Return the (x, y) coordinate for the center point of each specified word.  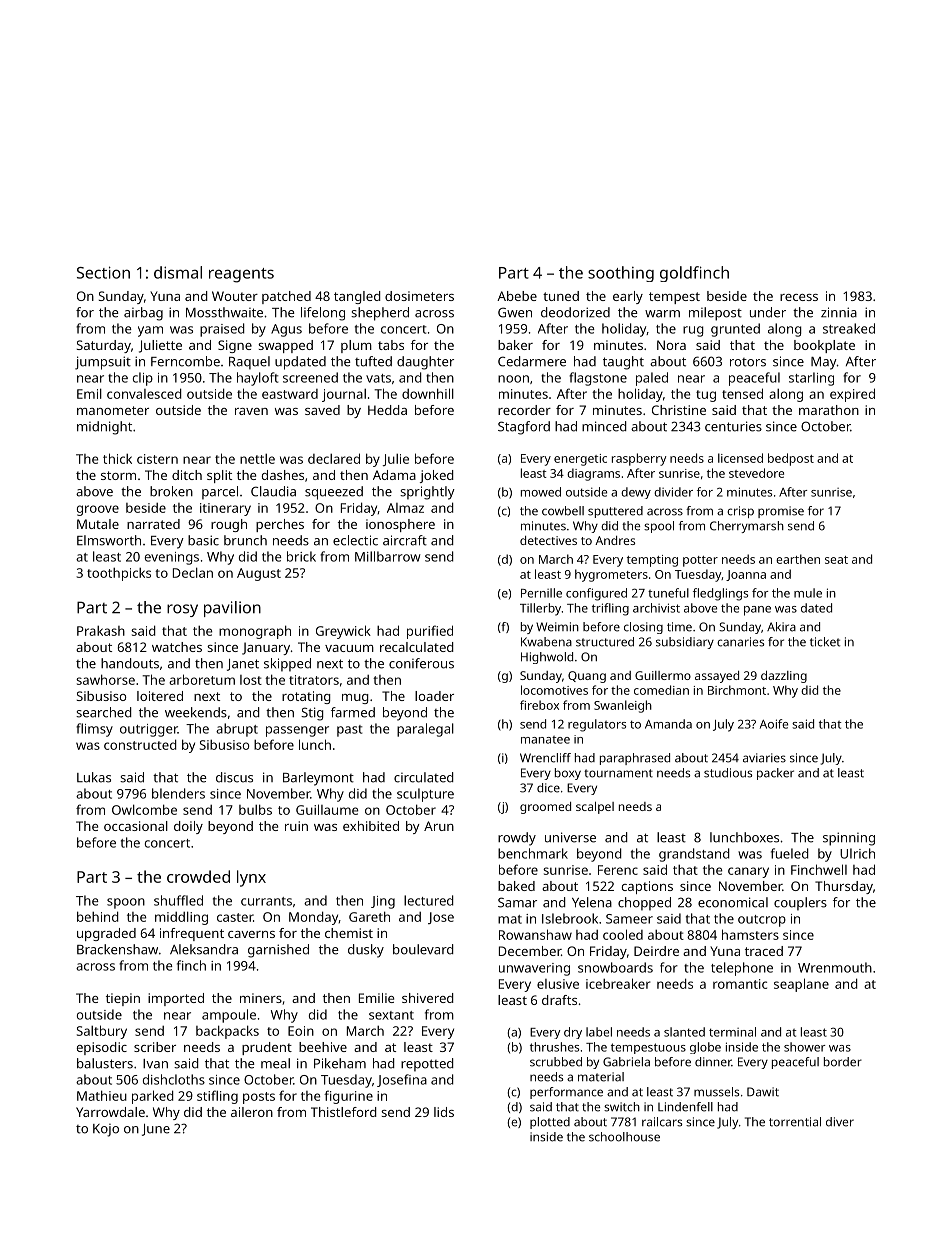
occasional (136, 826)
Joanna (746, 575)
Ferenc (618, 870)
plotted (550, 1123)
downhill (428, 393)
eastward (290, 394)
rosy (182, 610)
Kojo (106, 1130)
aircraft (405, 540)
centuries (733, 426)
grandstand (694, 855)
